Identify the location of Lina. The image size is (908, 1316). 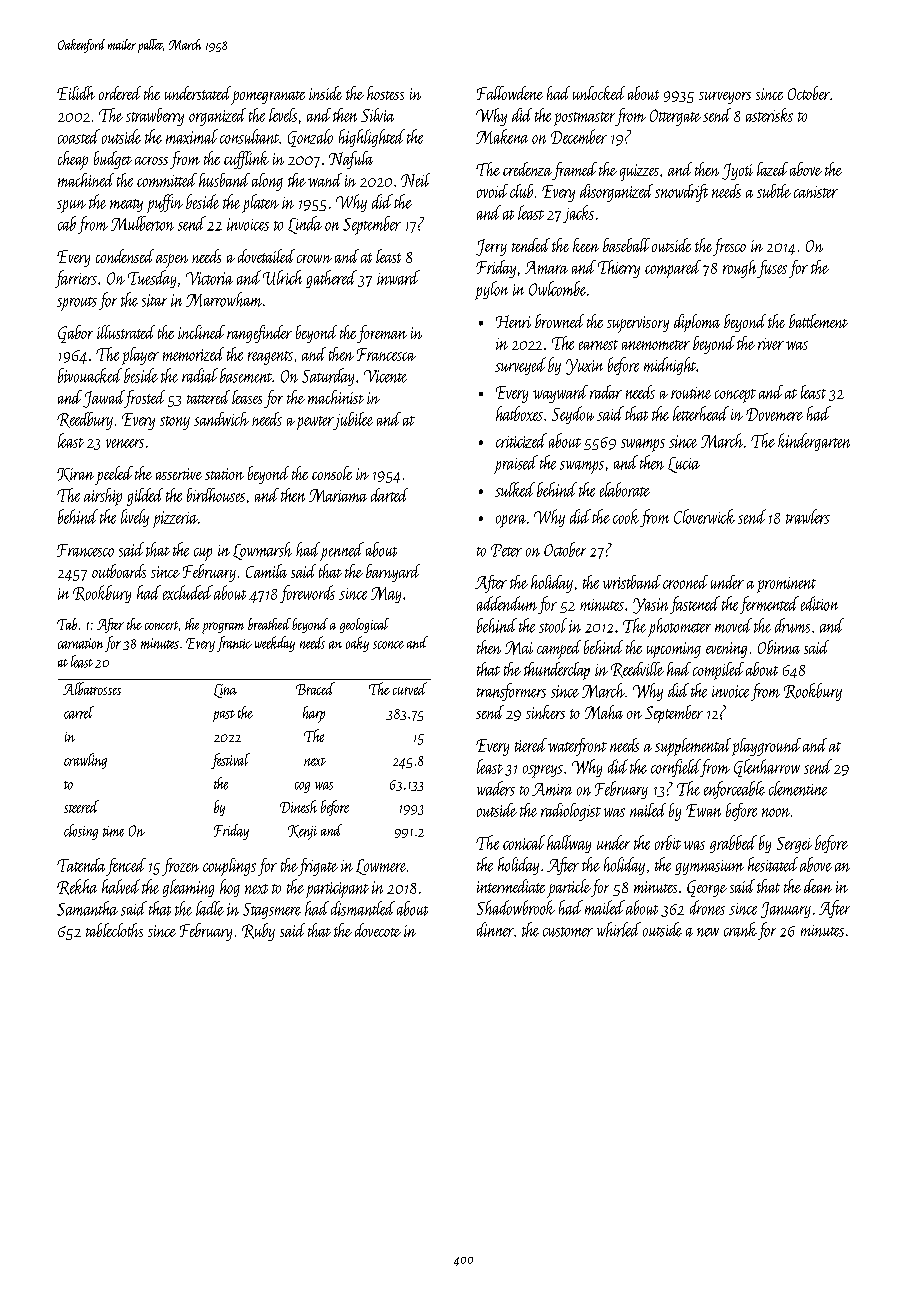
(225, 691).
